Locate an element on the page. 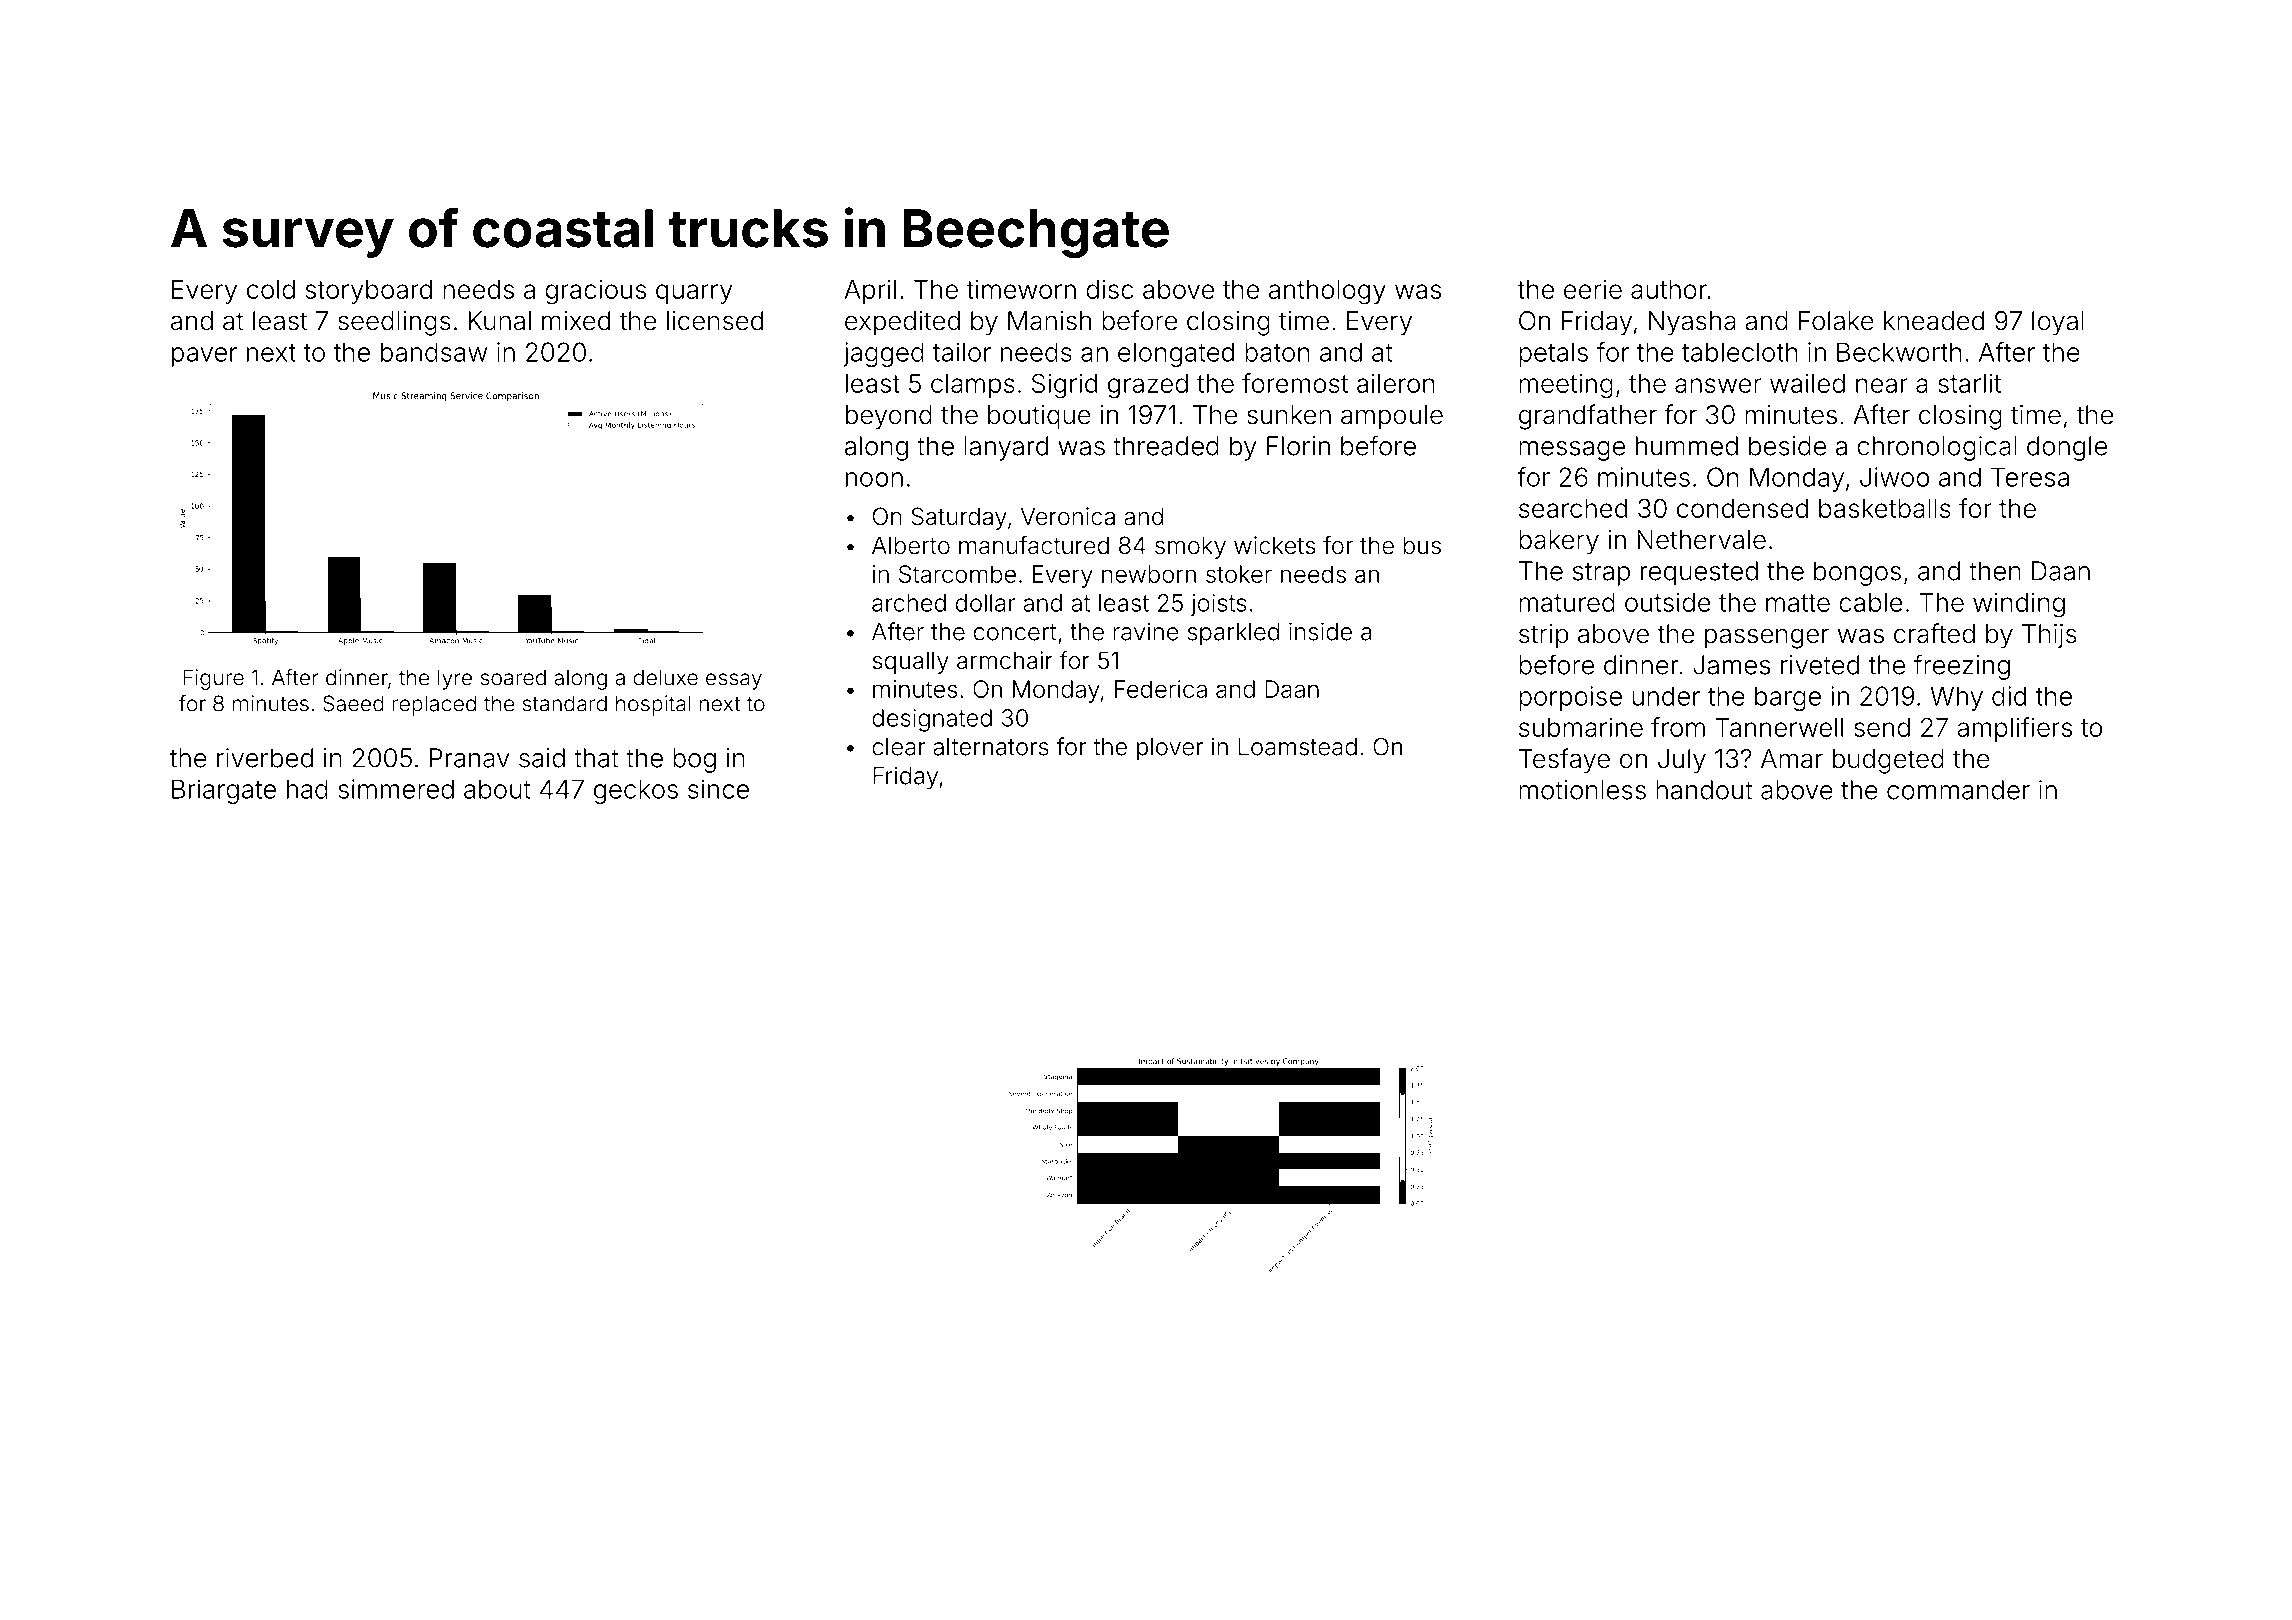 The height and width of the image is (1620, 2292). bog is located at coordinates (694, 760).
